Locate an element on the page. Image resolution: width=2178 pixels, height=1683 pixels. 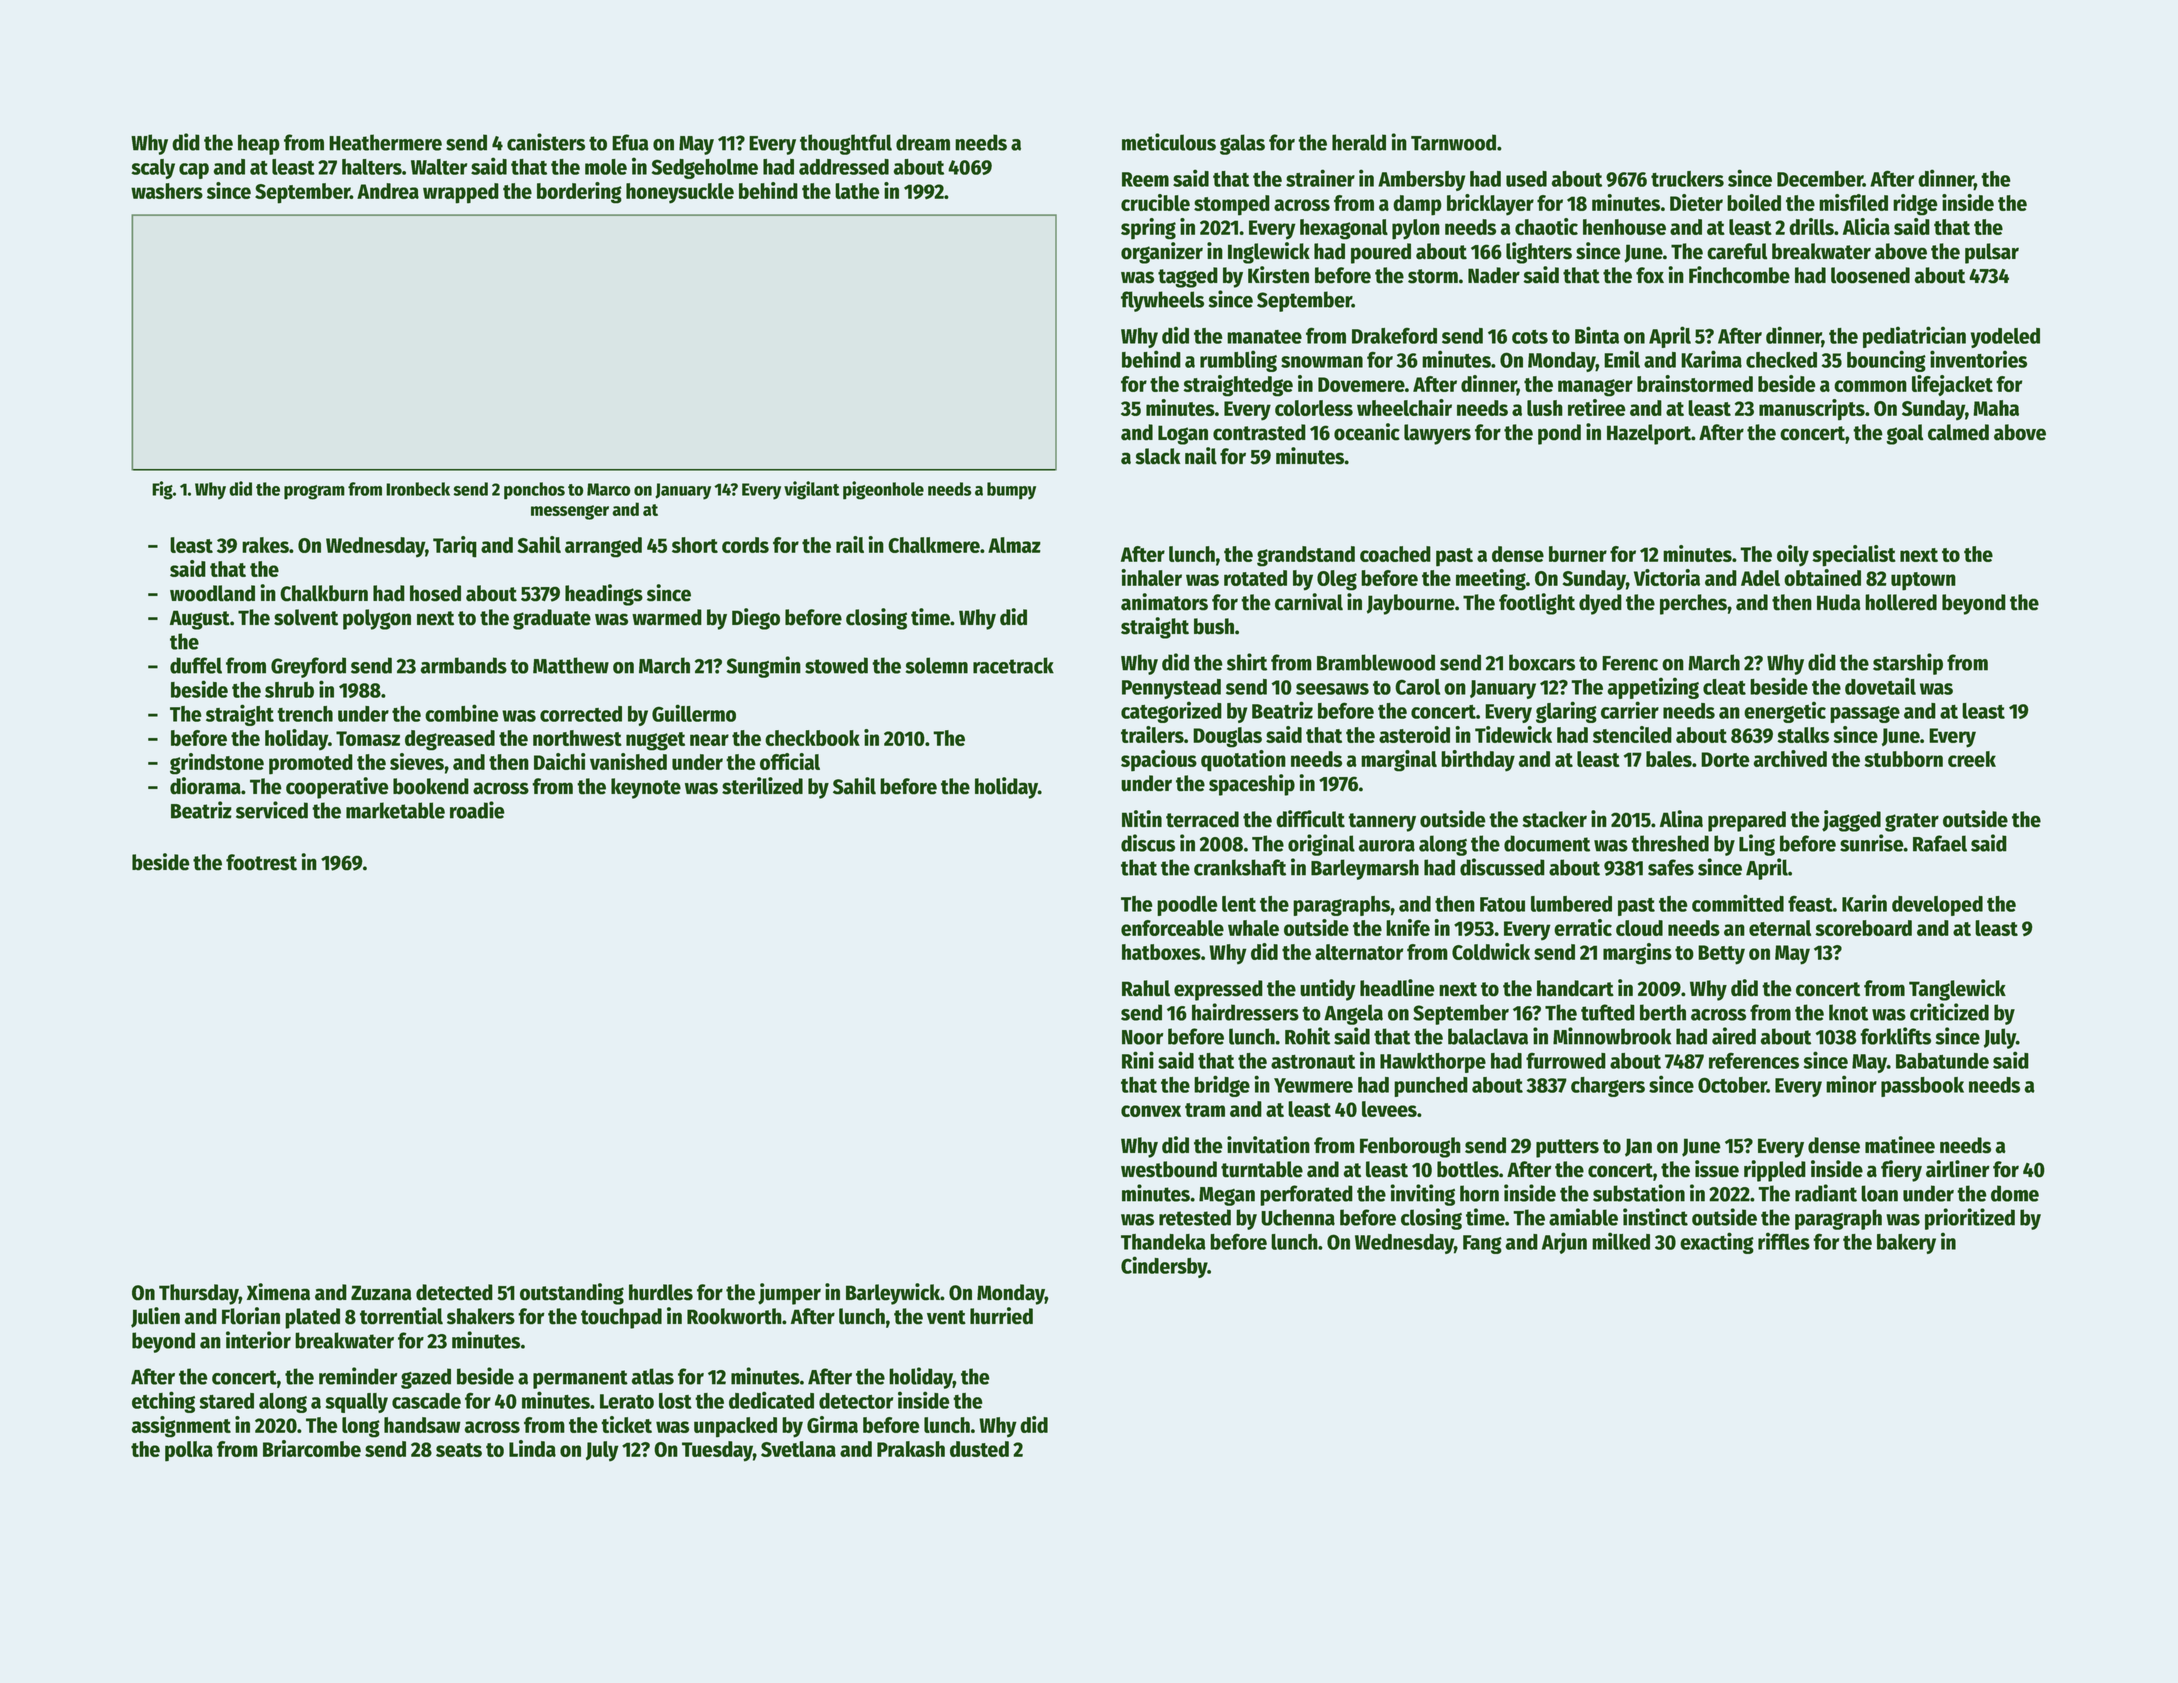
Tarnwood is located at coordinates (1453, 142).
